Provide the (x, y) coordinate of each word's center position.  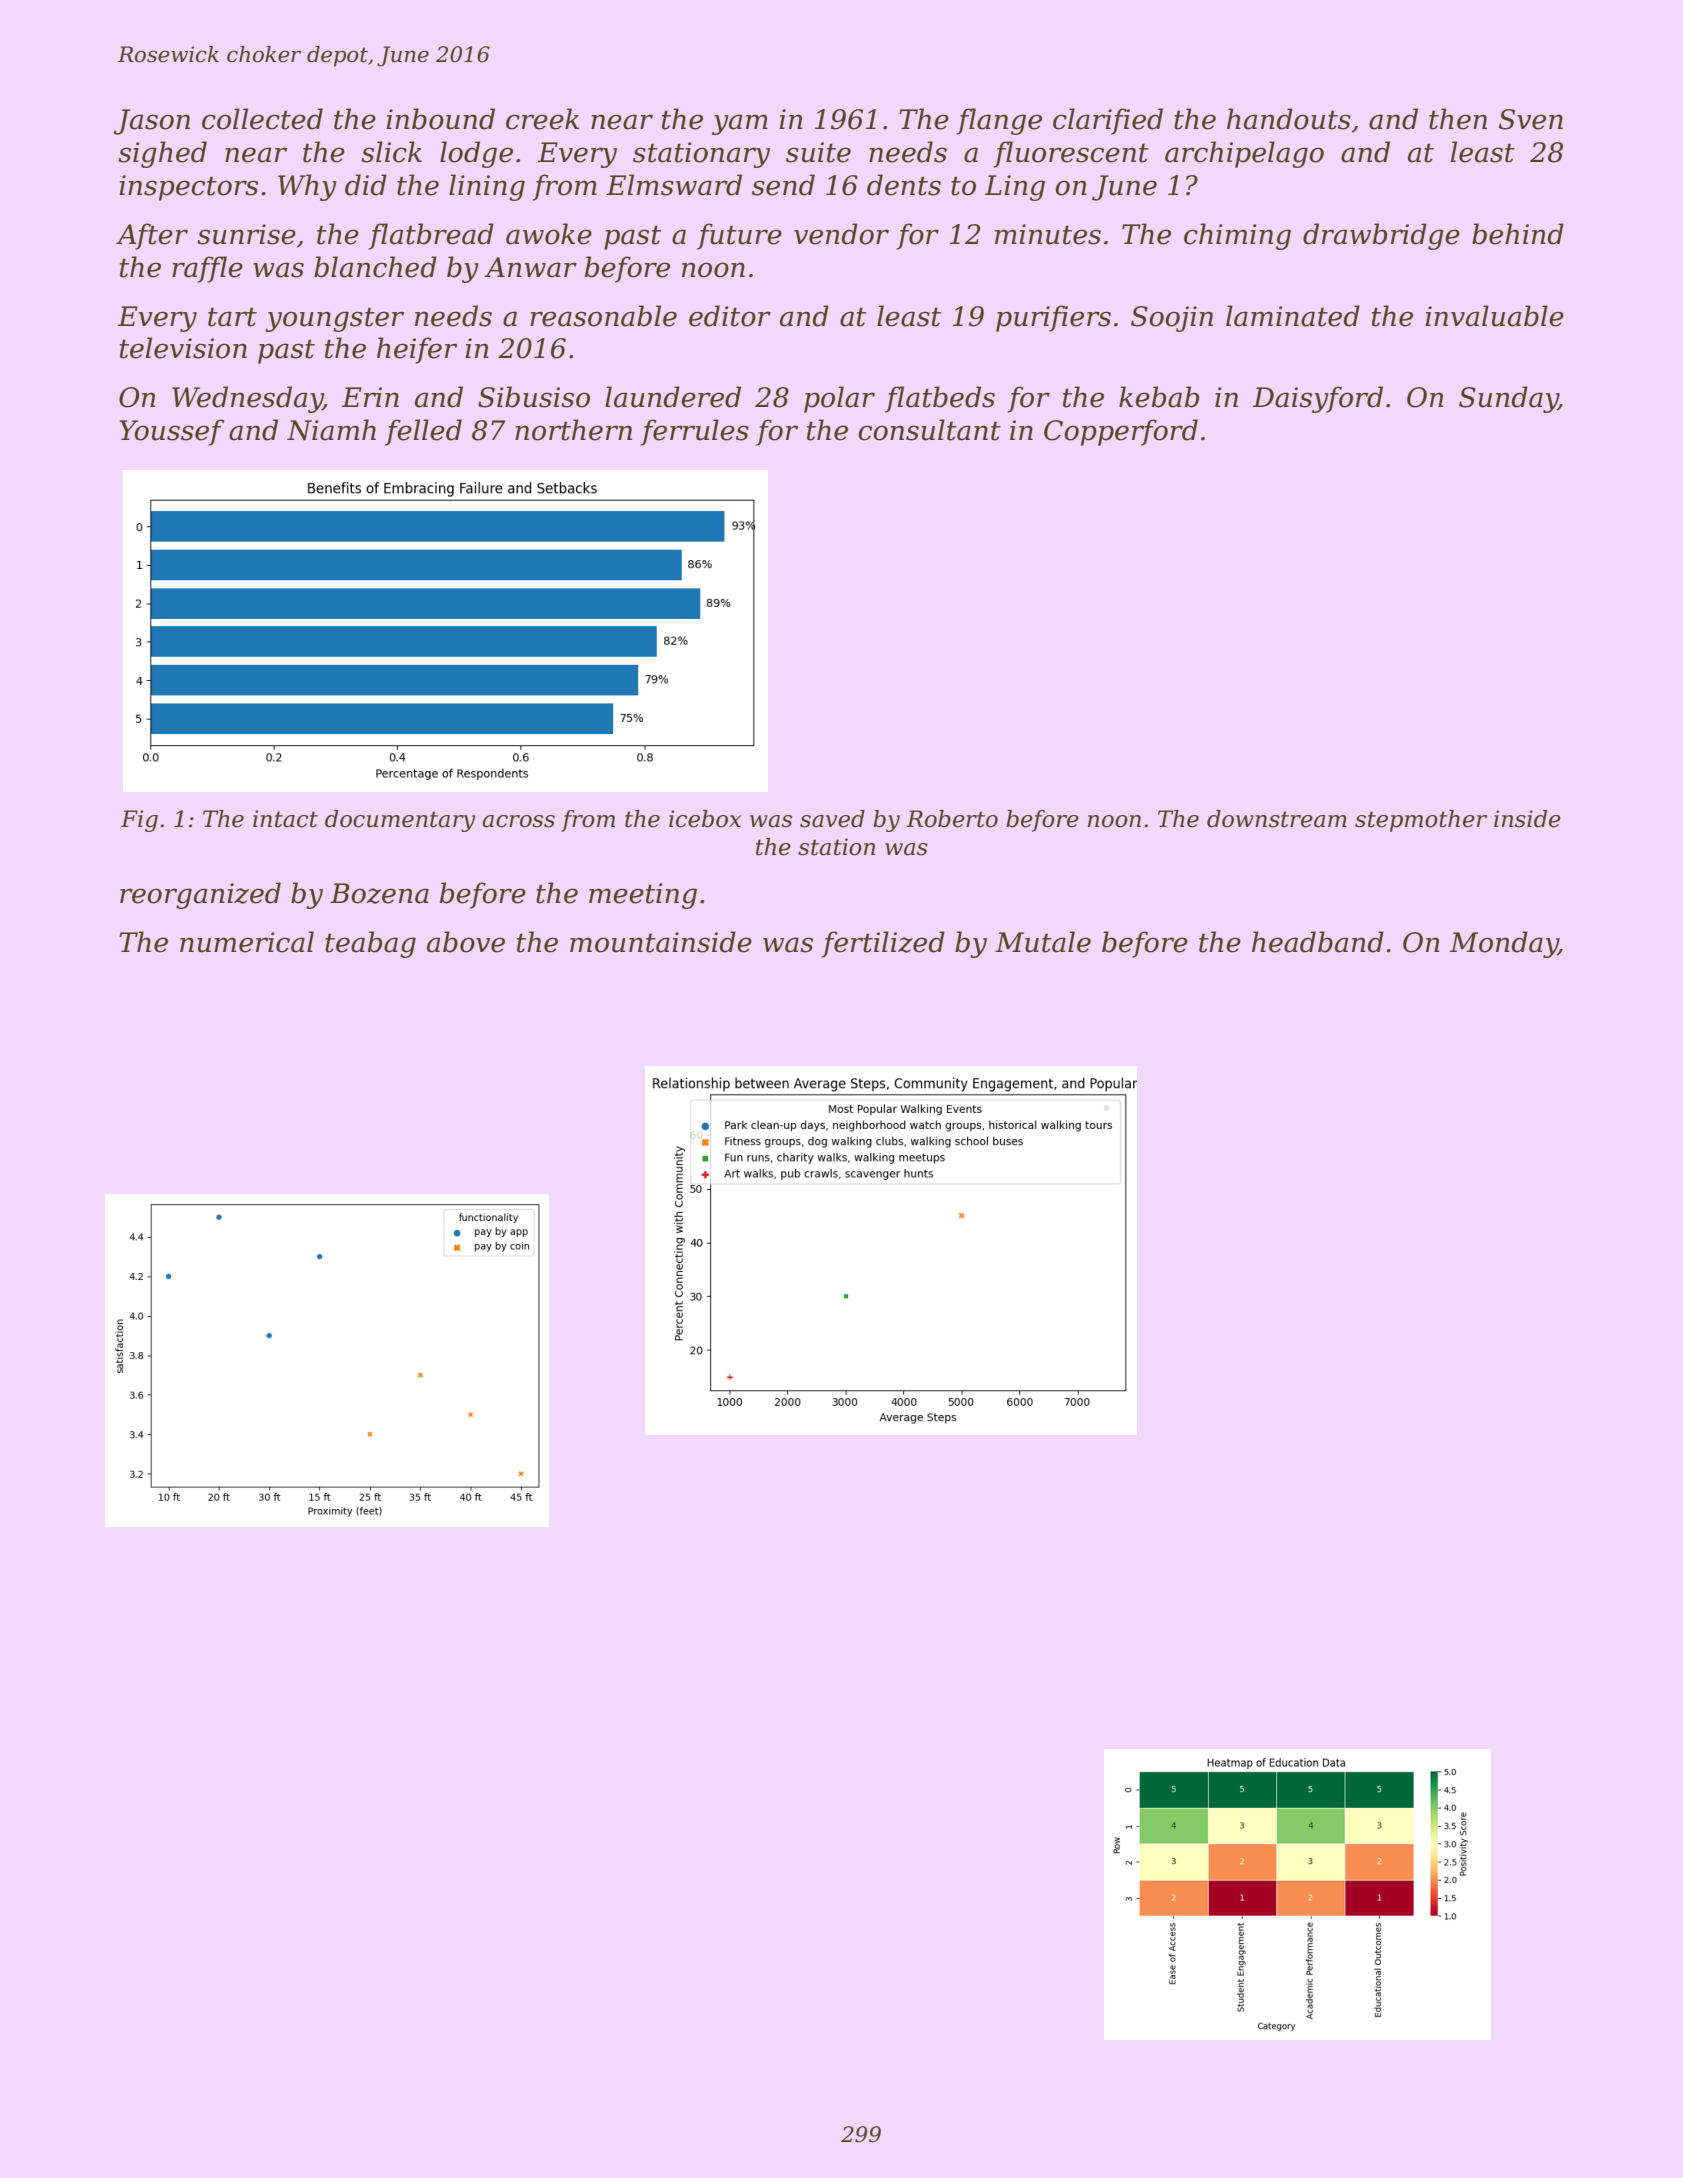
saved (832, 819)
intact (285, 819)
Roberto (952, 819)
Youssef (171, 432)
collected (262, 119)
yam (740, 124)
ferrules (695, 432)
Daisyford (1318, 399)
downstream (1277, 819)
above (466, 942)
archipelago (1244, 154)
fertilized (883, 944)
